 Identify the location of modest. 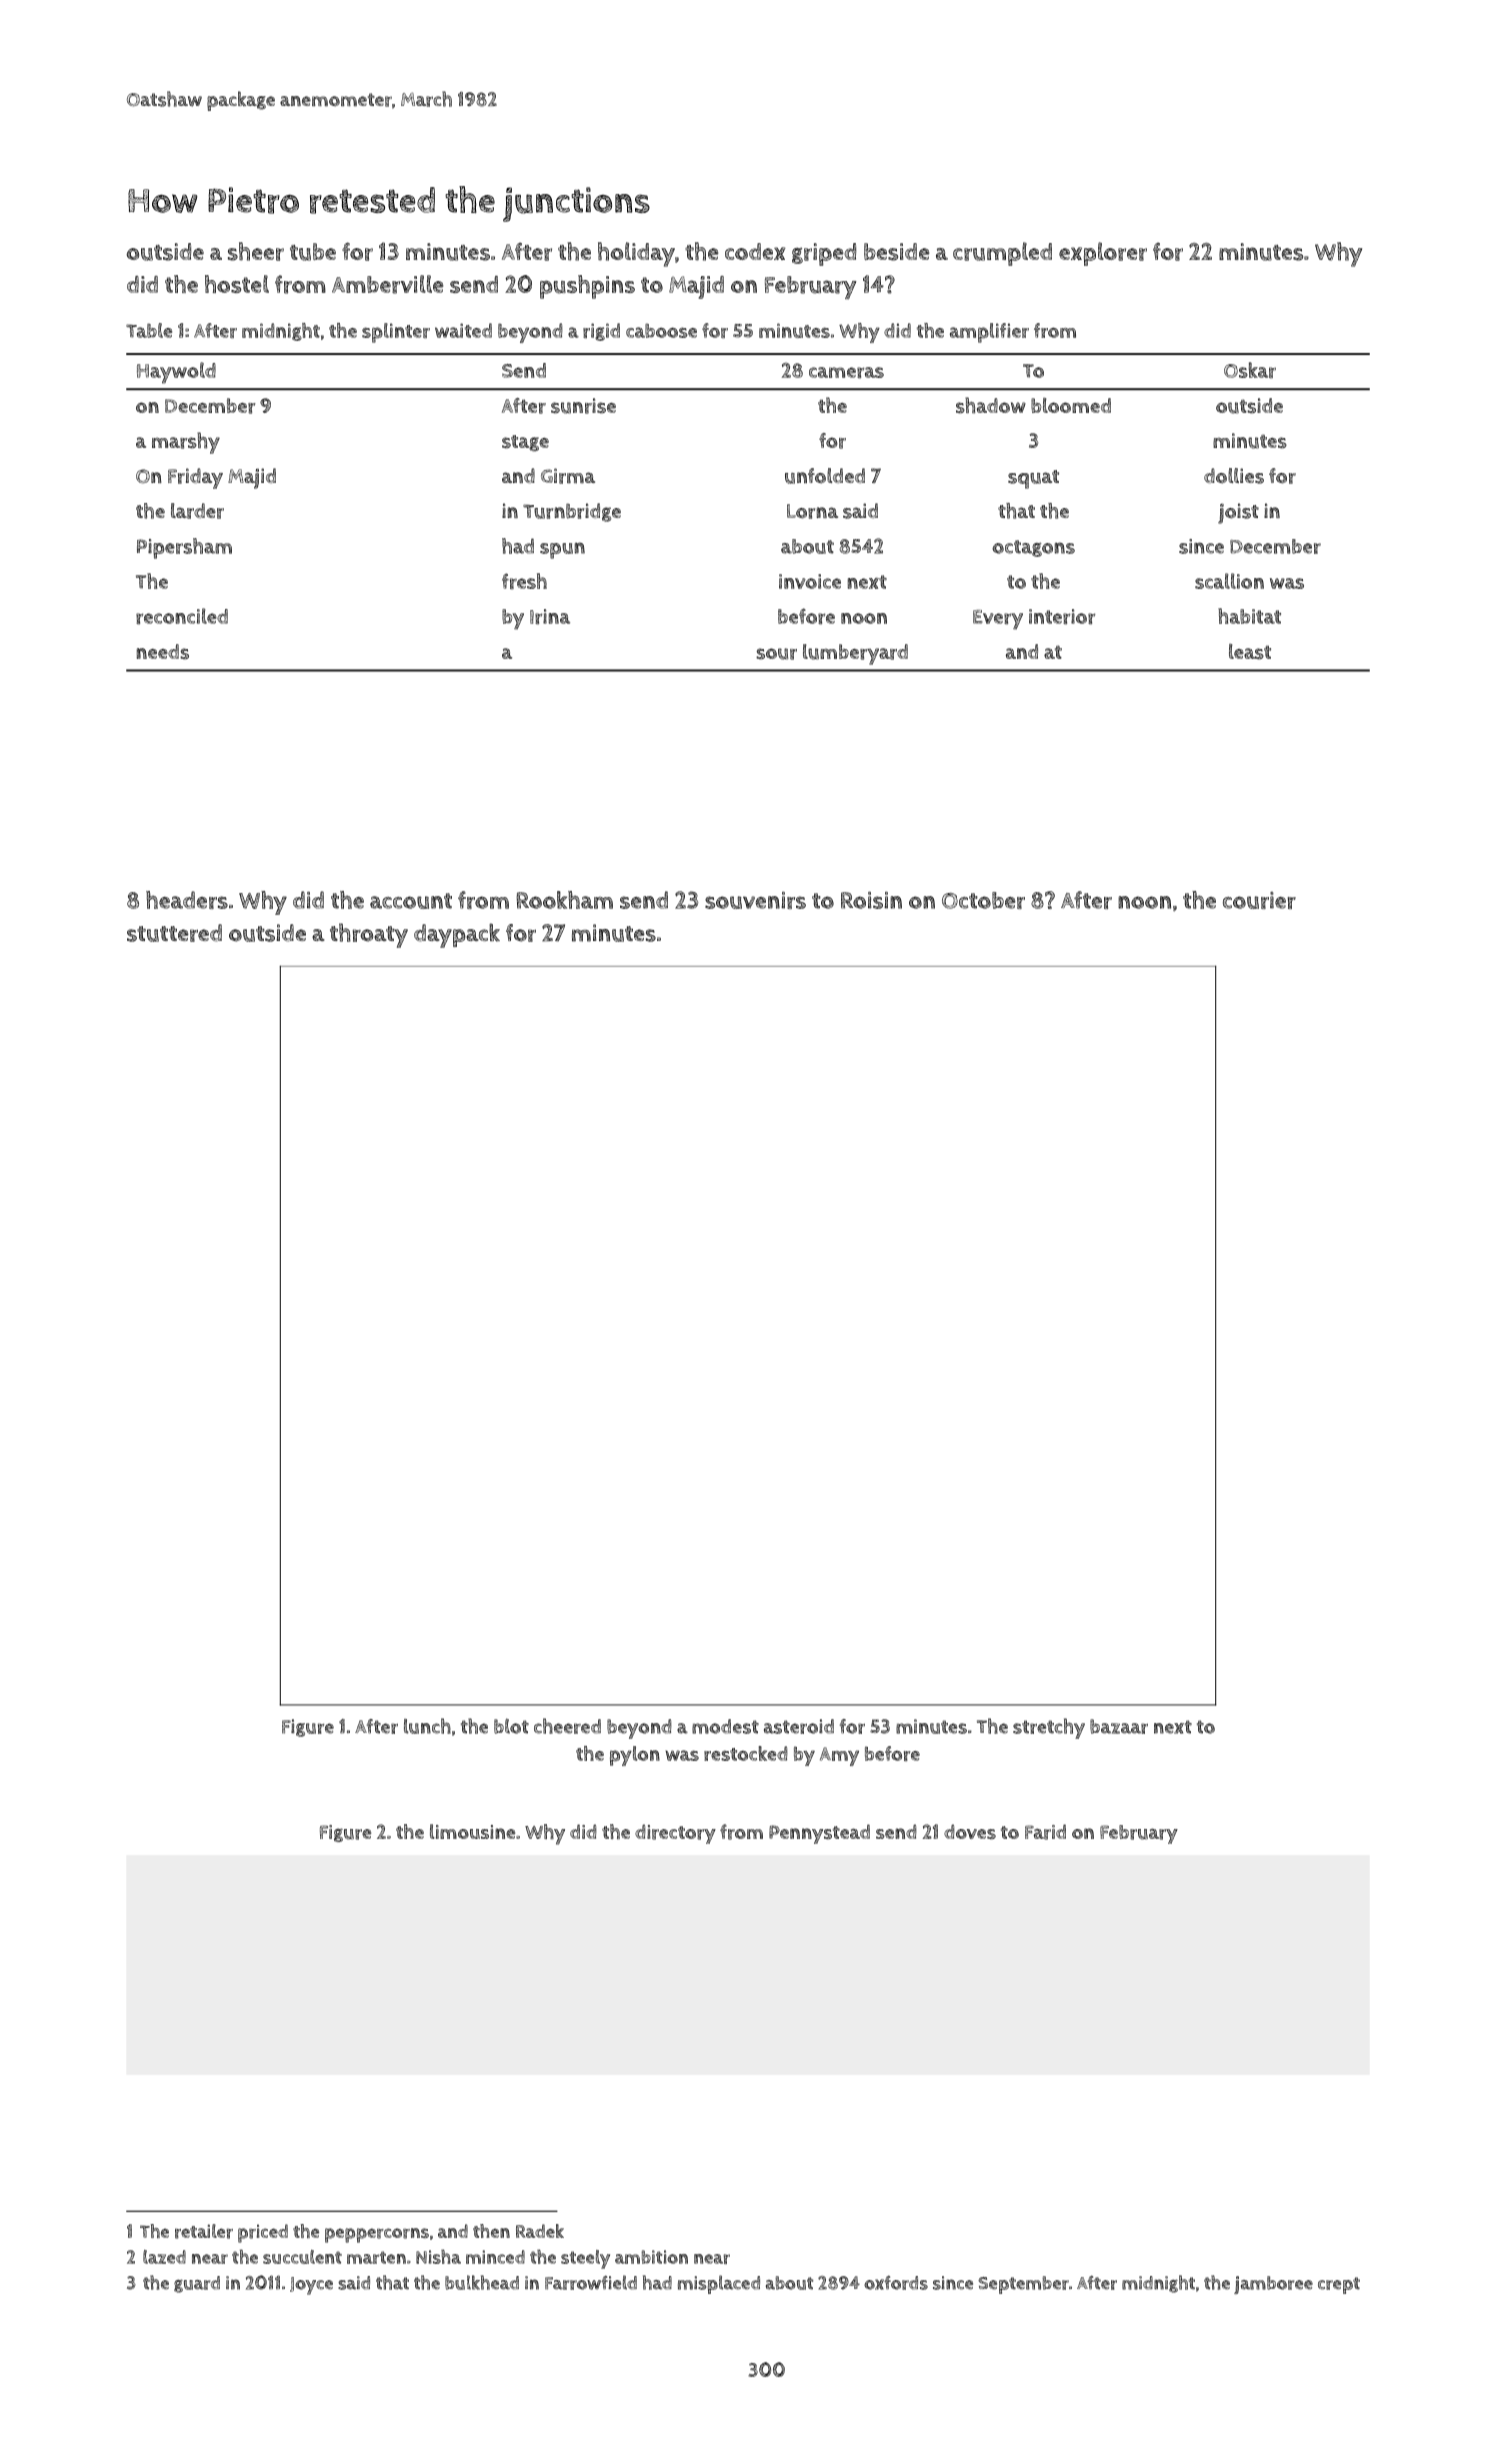
(725, 1726).
